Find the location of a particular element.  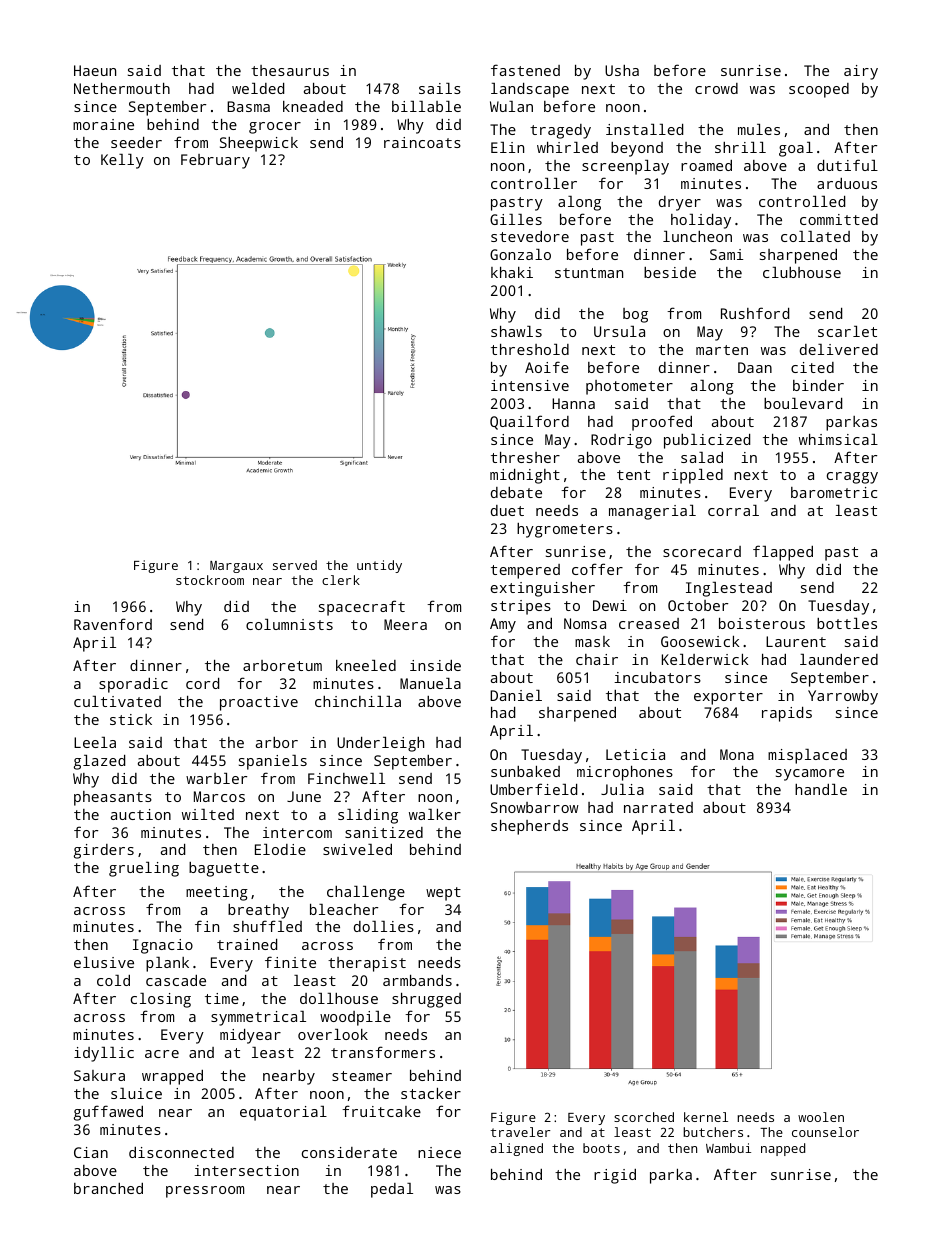

Mona is located at coordinates (737, 754).
